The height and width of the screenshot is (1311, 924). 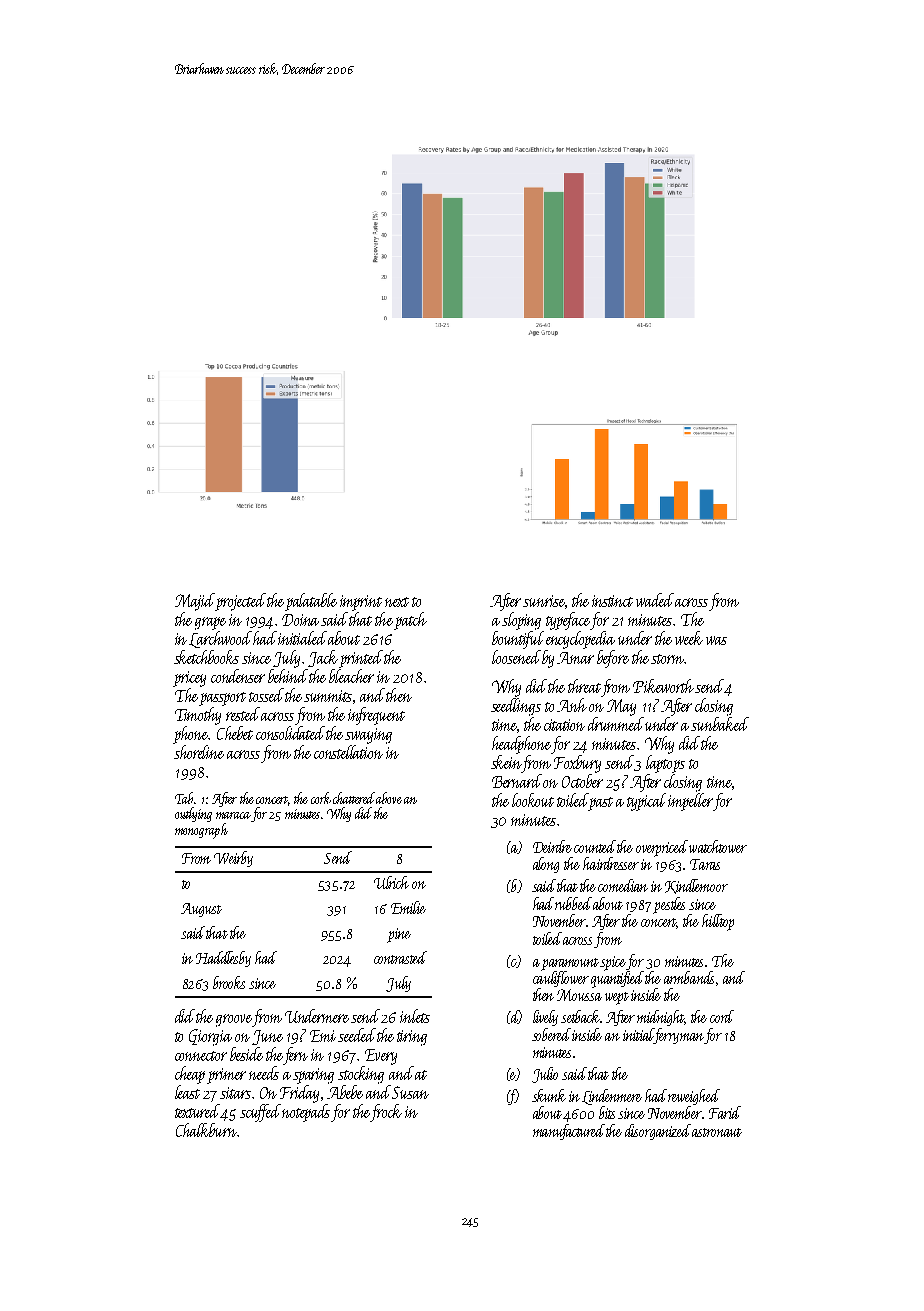 What do you see at coordinates (187, 1092) in the screenshot?
I see `least` at bounding box center [187, 1092].
